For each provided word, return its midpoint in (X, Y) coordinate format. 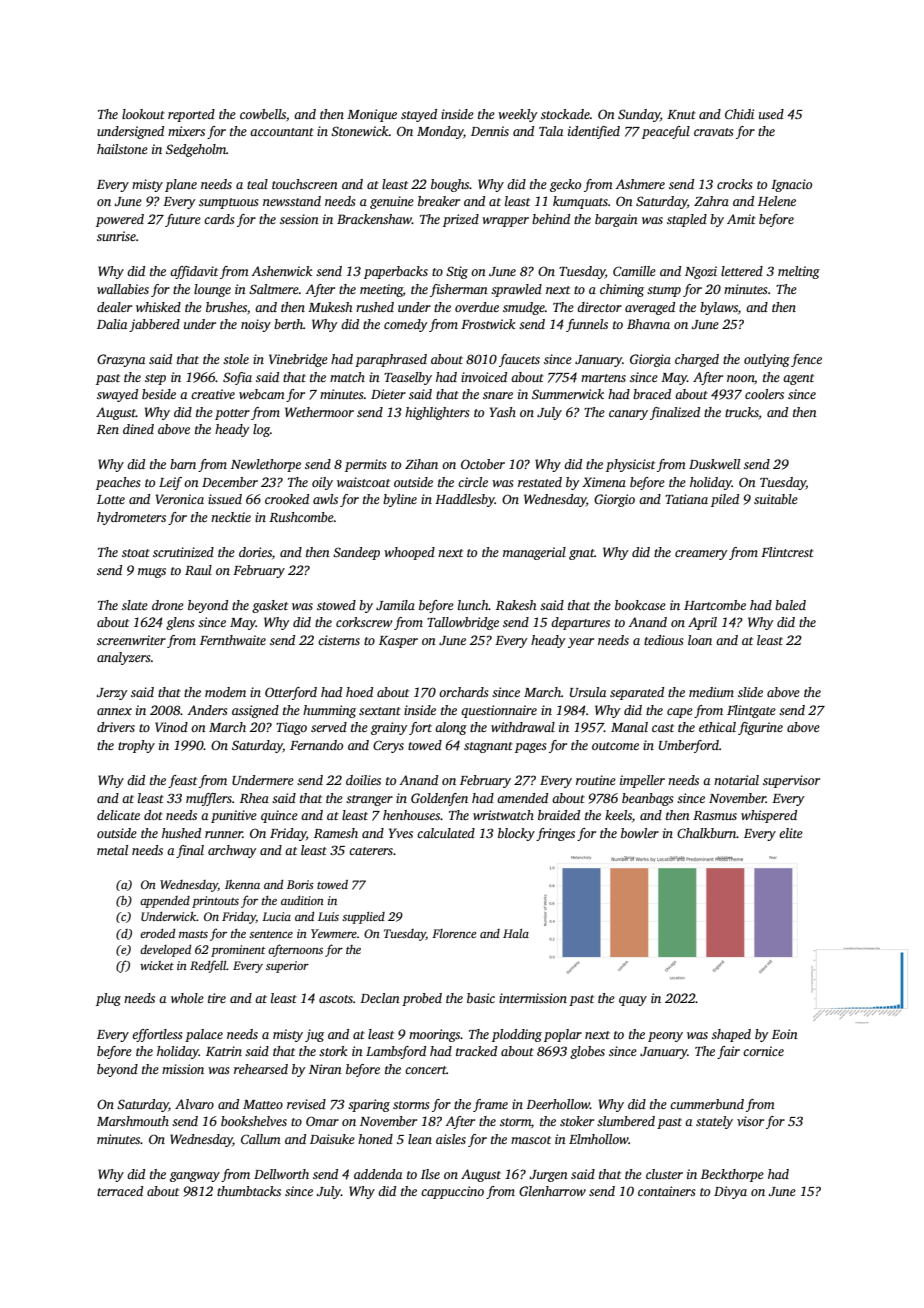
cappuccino (452, 1192)
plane (181, 185)
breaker (439, 201)
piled (725, 500)
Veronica (180, 499)
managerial (534, 553)
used (771, 114)
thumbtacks (249, 1191)
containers (666, 1191)
